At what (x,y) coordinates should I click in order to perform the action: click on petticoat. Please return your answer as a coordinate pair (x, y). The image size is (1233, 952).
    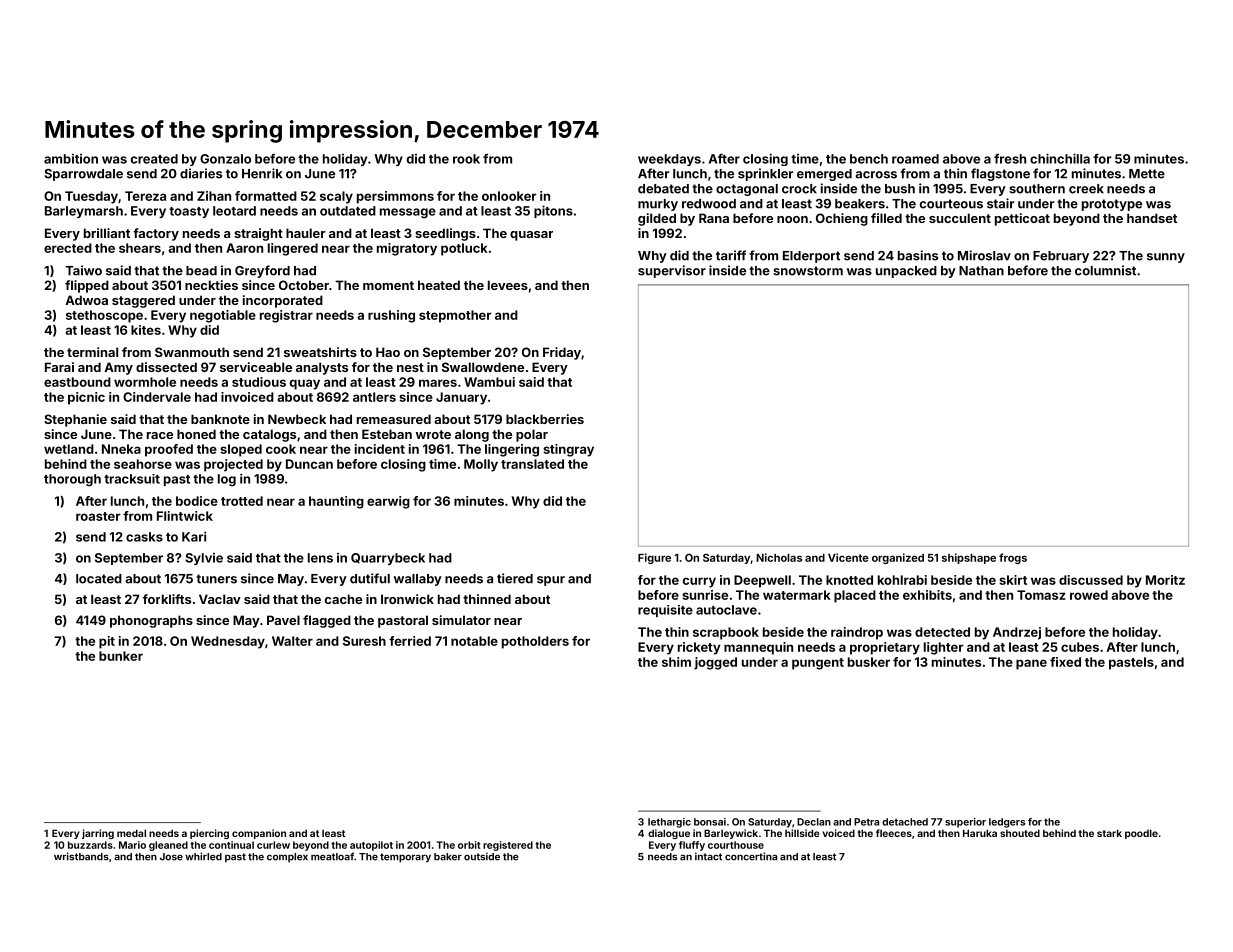
    Looking at the image, I should click on (1022, 219).
